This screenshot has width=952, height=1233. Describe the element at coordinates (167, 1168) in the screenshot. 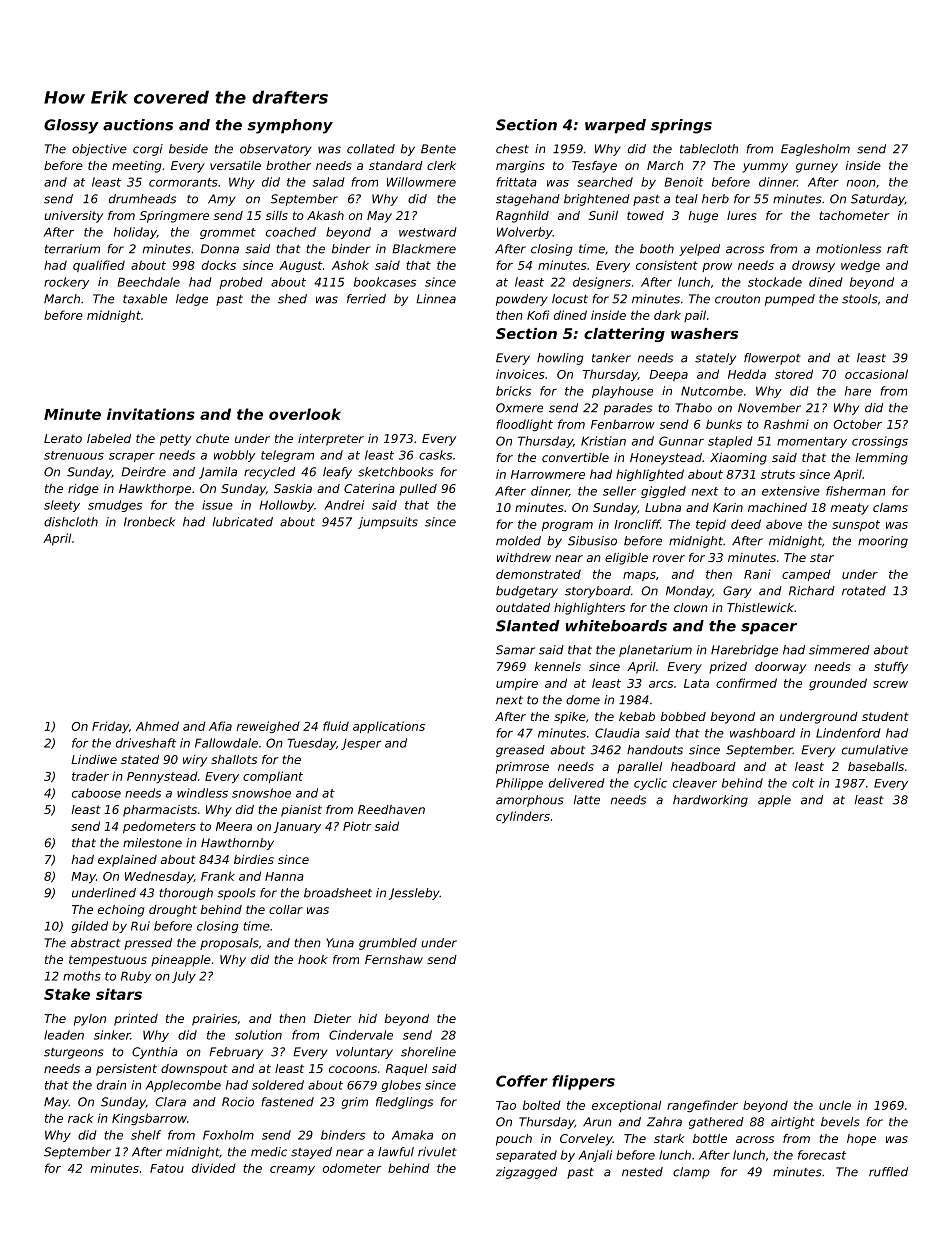

I see `Fatou` at that location.
